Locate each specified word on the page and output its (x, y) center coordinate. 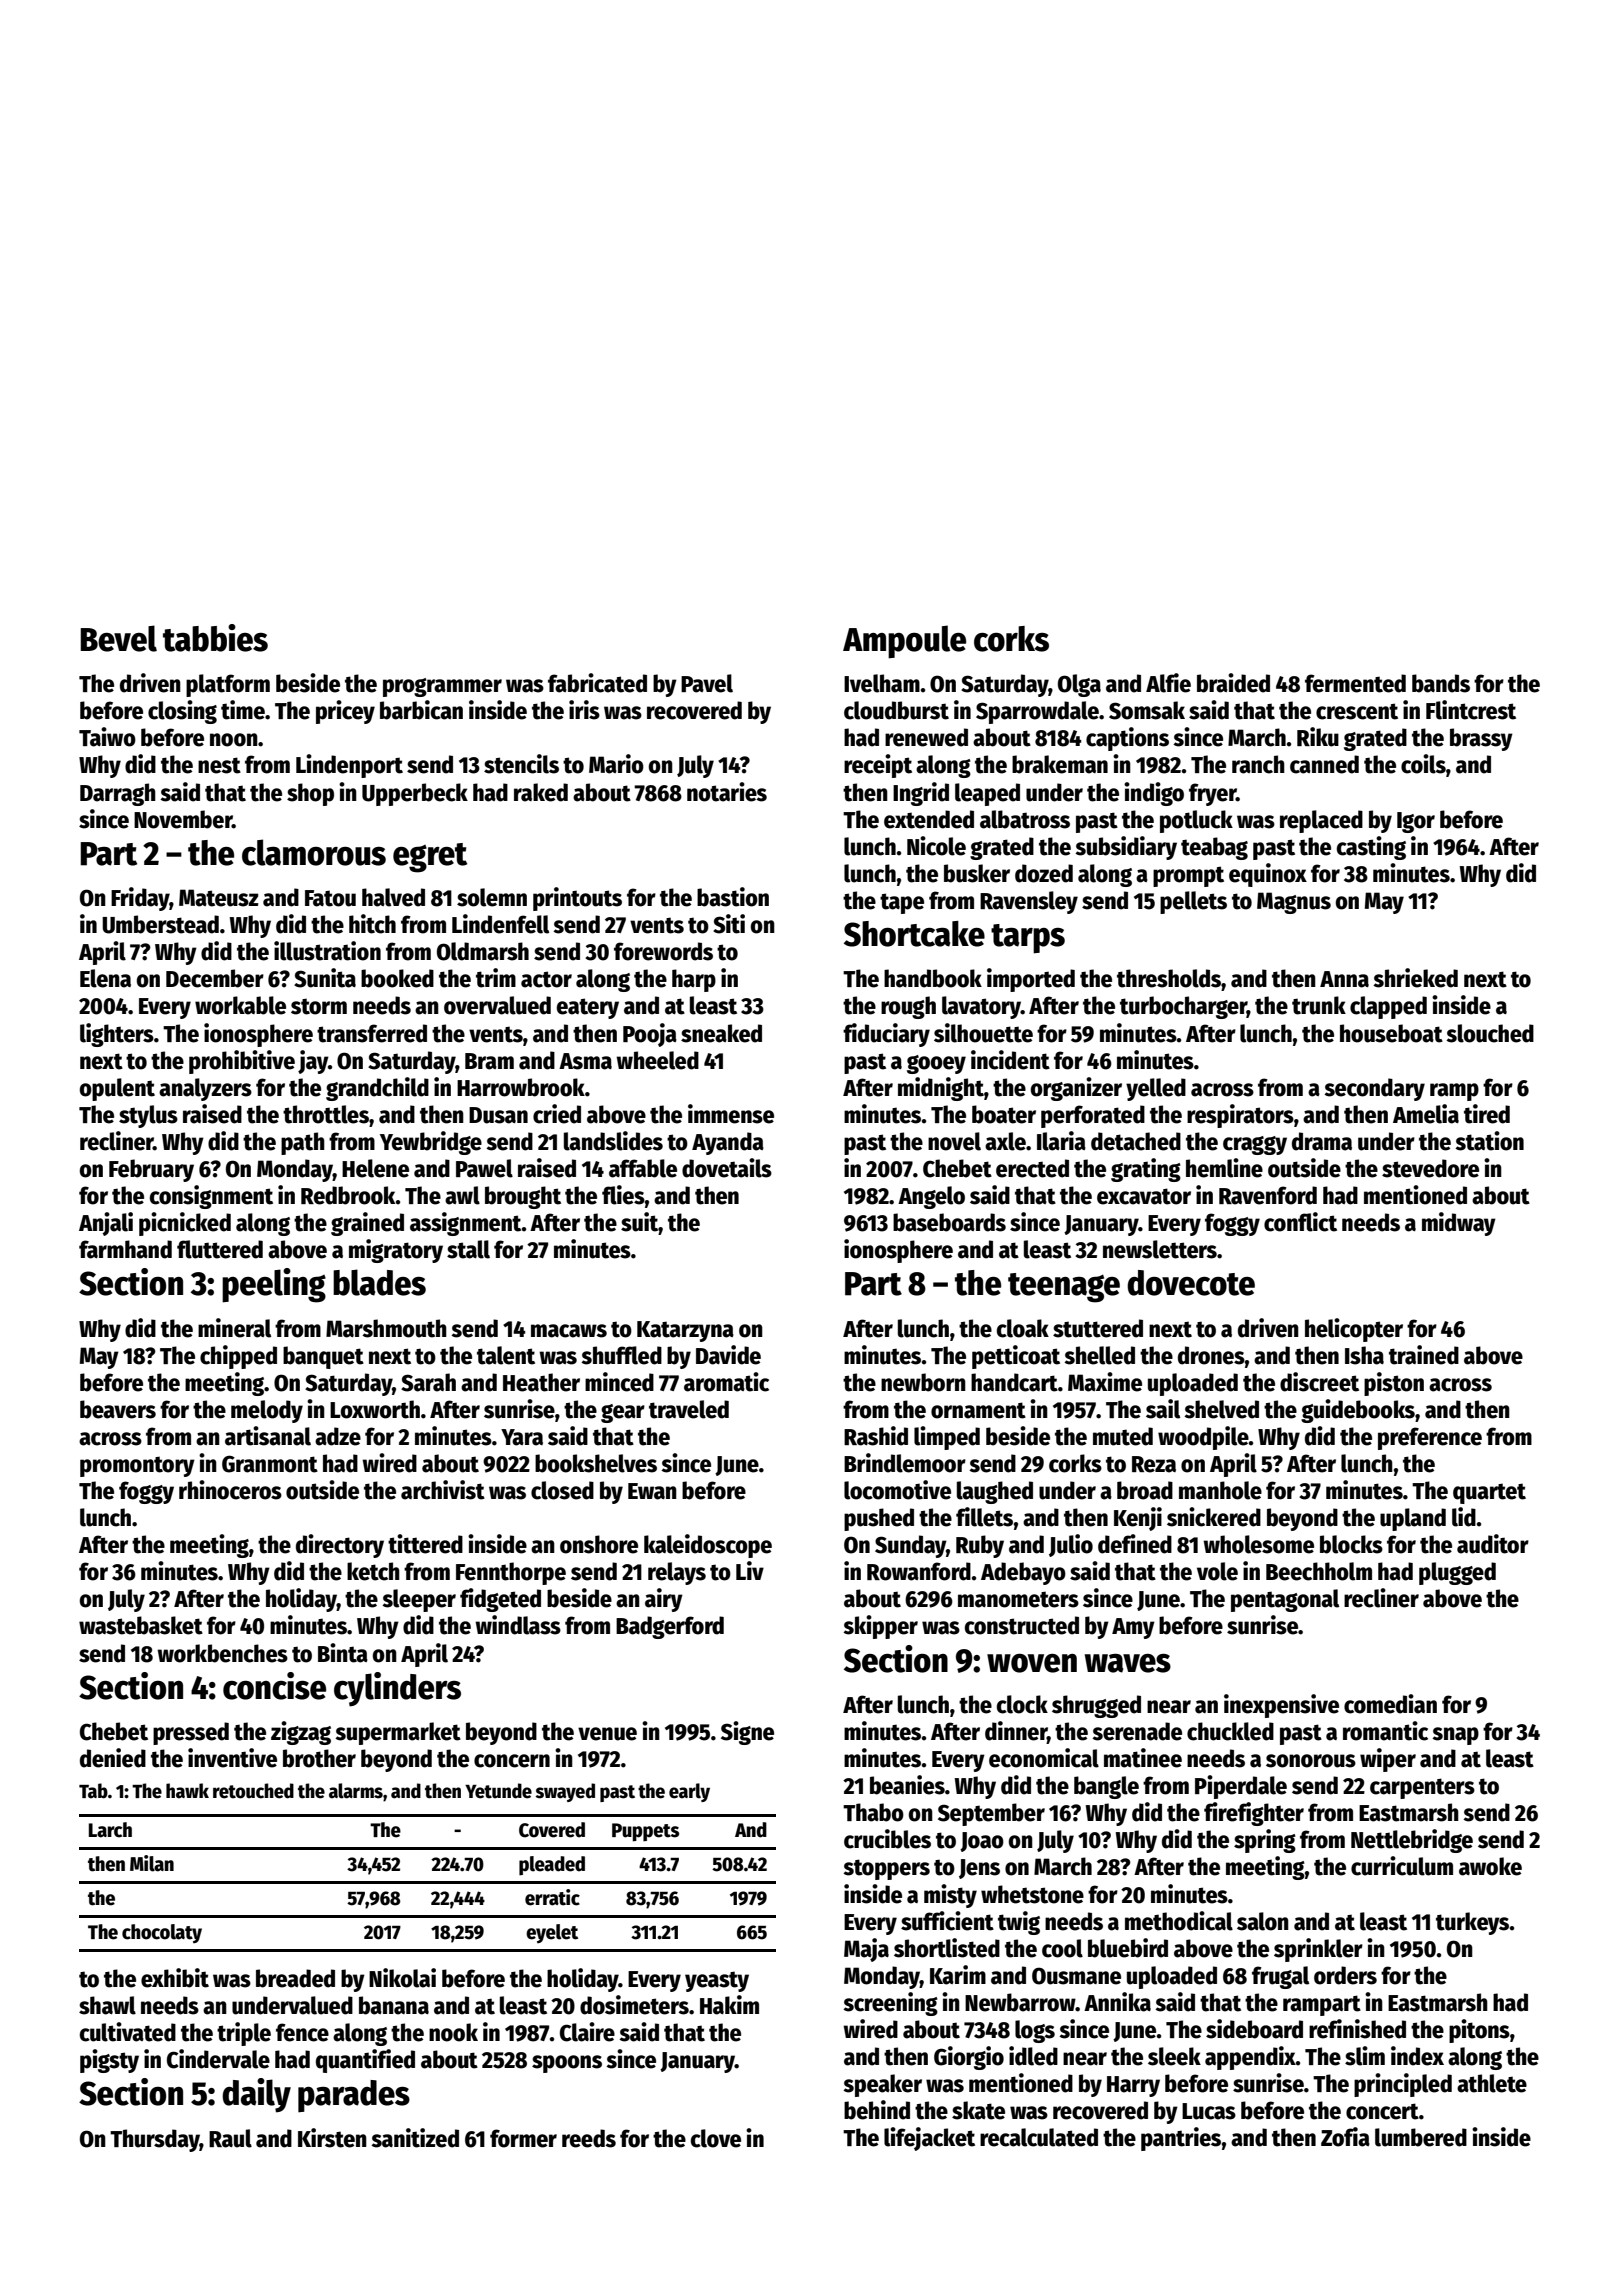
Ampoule (904, 642)
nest (219, 765)
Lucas (1209, 2111)
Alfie (1168, 683)
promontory (137, 1466)
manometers (1018, 1599)
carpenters (1422, 1788)
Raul (230, 2138)
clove (716, 2138)
